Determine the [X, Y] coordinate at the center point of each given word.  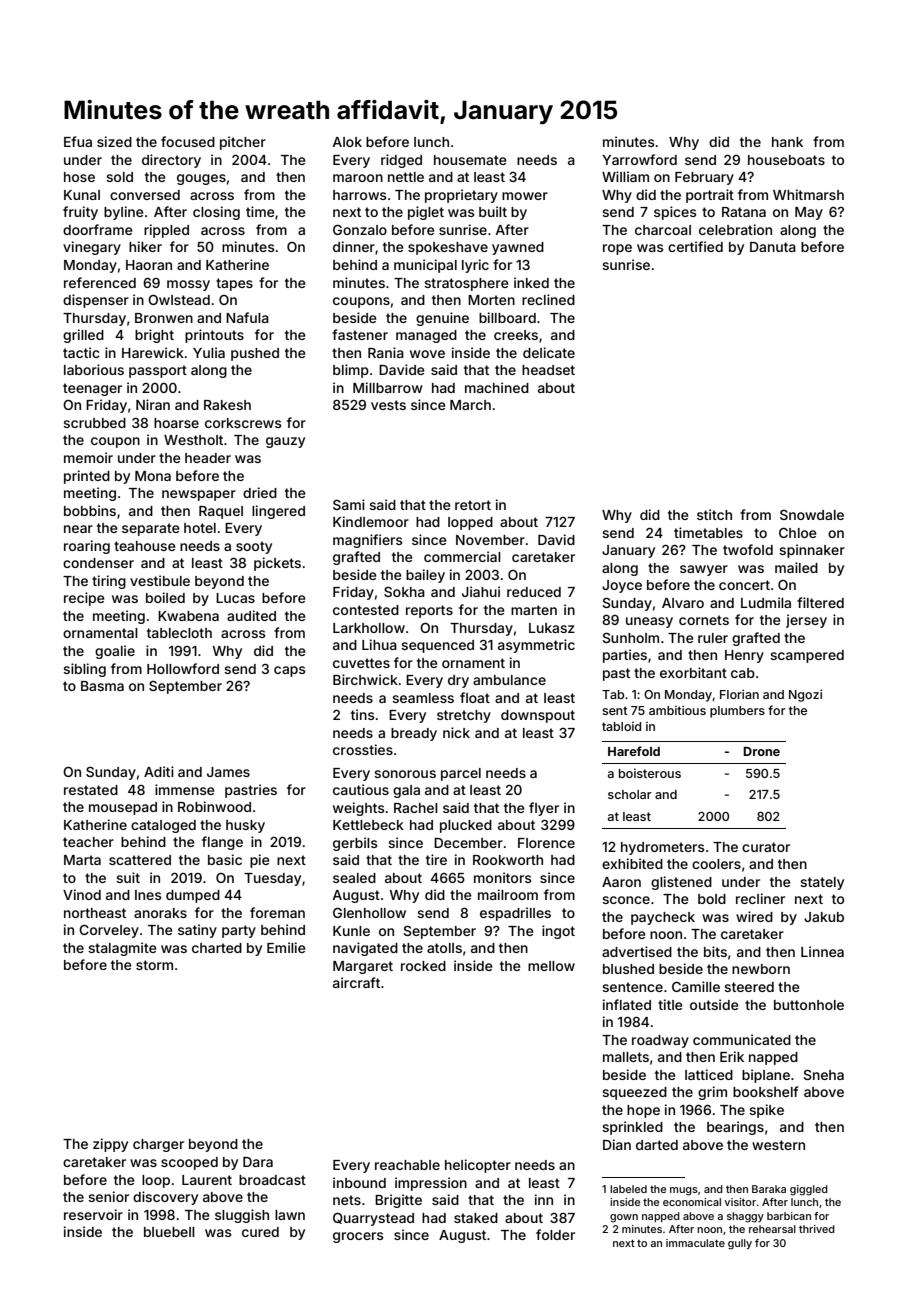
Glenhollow [369, 912]
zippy [110, 1145]
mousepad [123, 808]
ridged [401, 161]
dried [260, 492]
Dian [617, 1144]
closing [216, 213]
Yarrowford [639, 159]
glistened [681, 883]
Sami [349, 504]
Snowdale [812, 515]
